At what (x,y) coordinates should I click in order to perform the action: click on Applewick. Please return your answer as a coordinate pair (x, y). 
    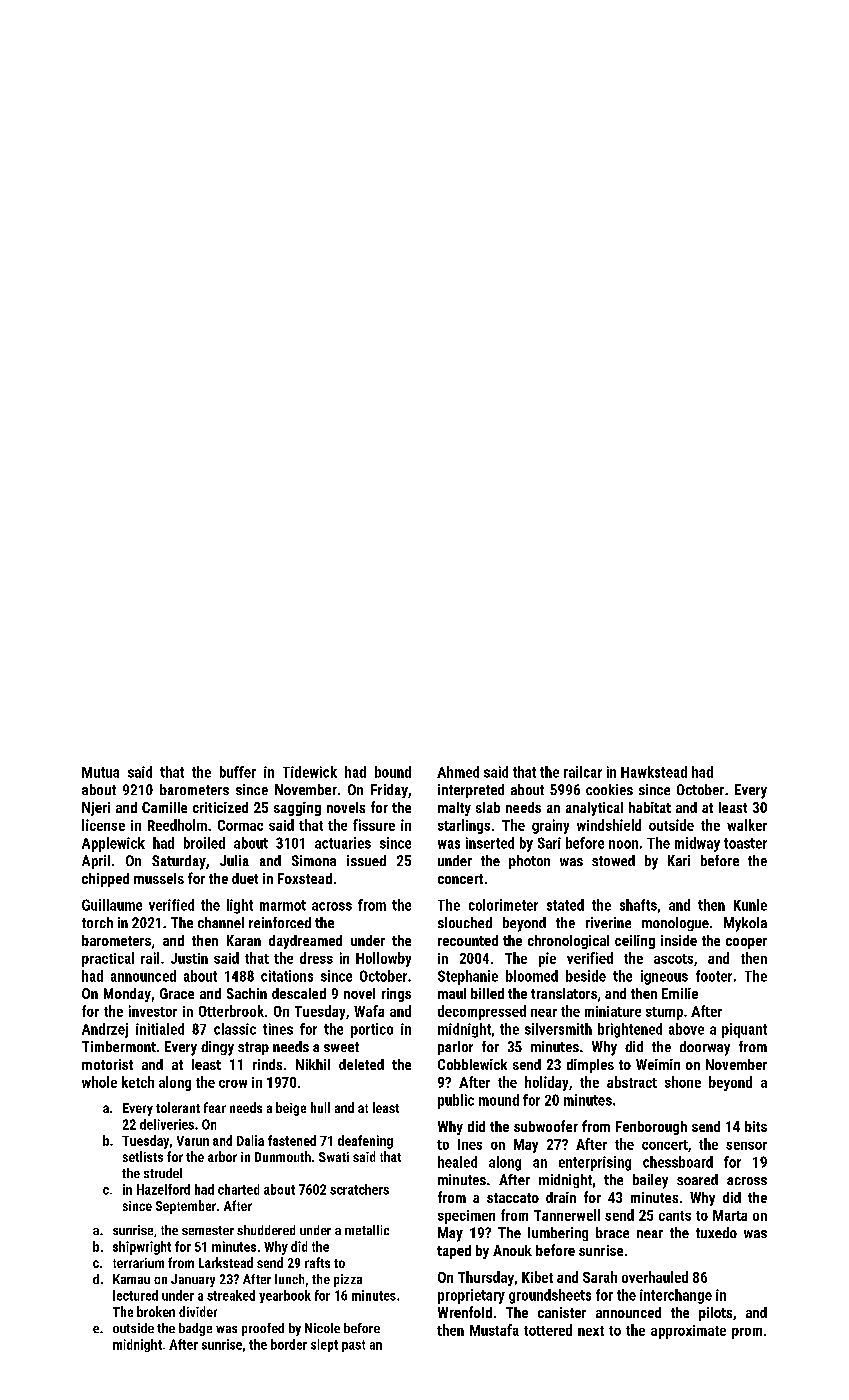
    Looking at the image, I should click on (113, 844).
